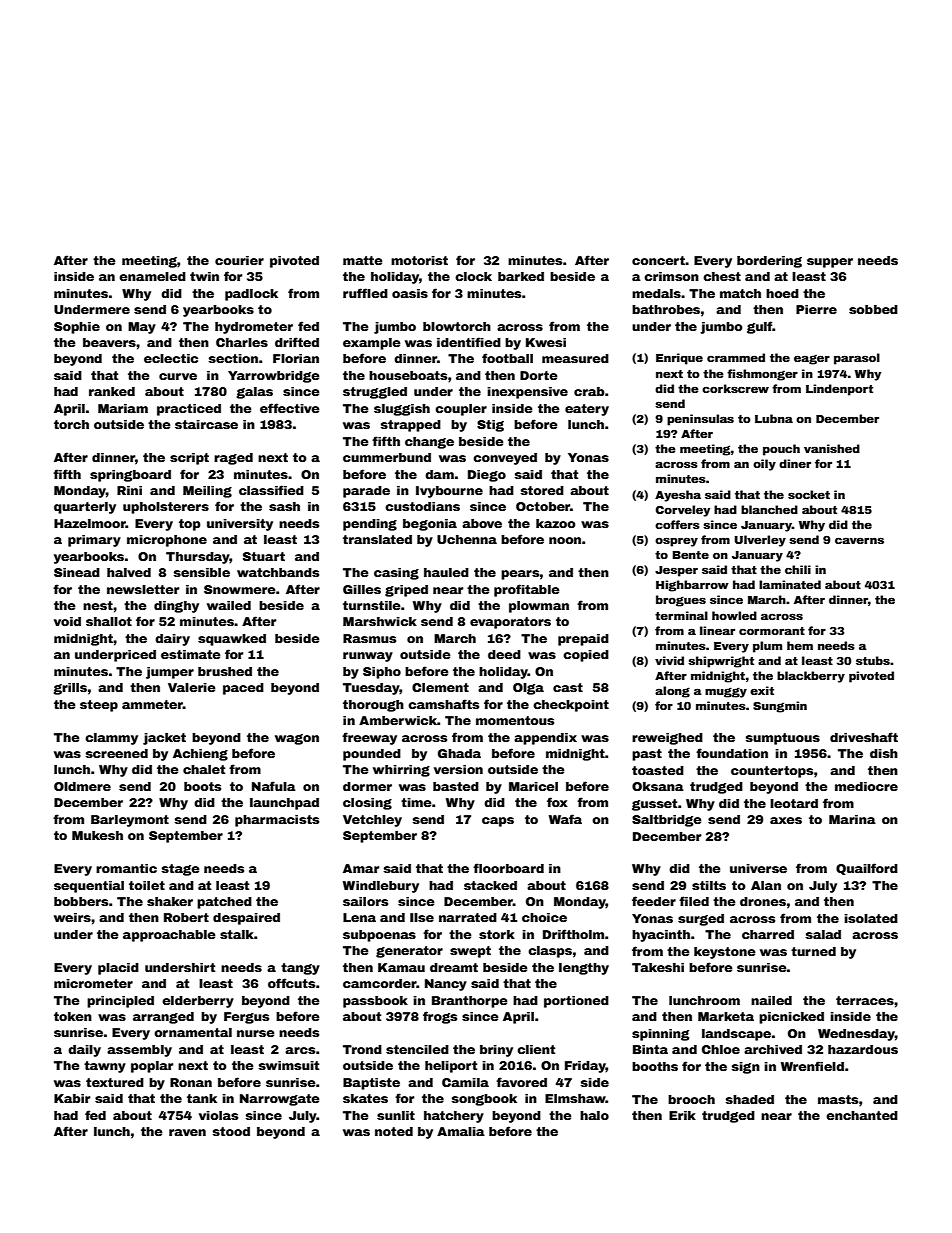  I want to click on supper, so click(830, 263).
